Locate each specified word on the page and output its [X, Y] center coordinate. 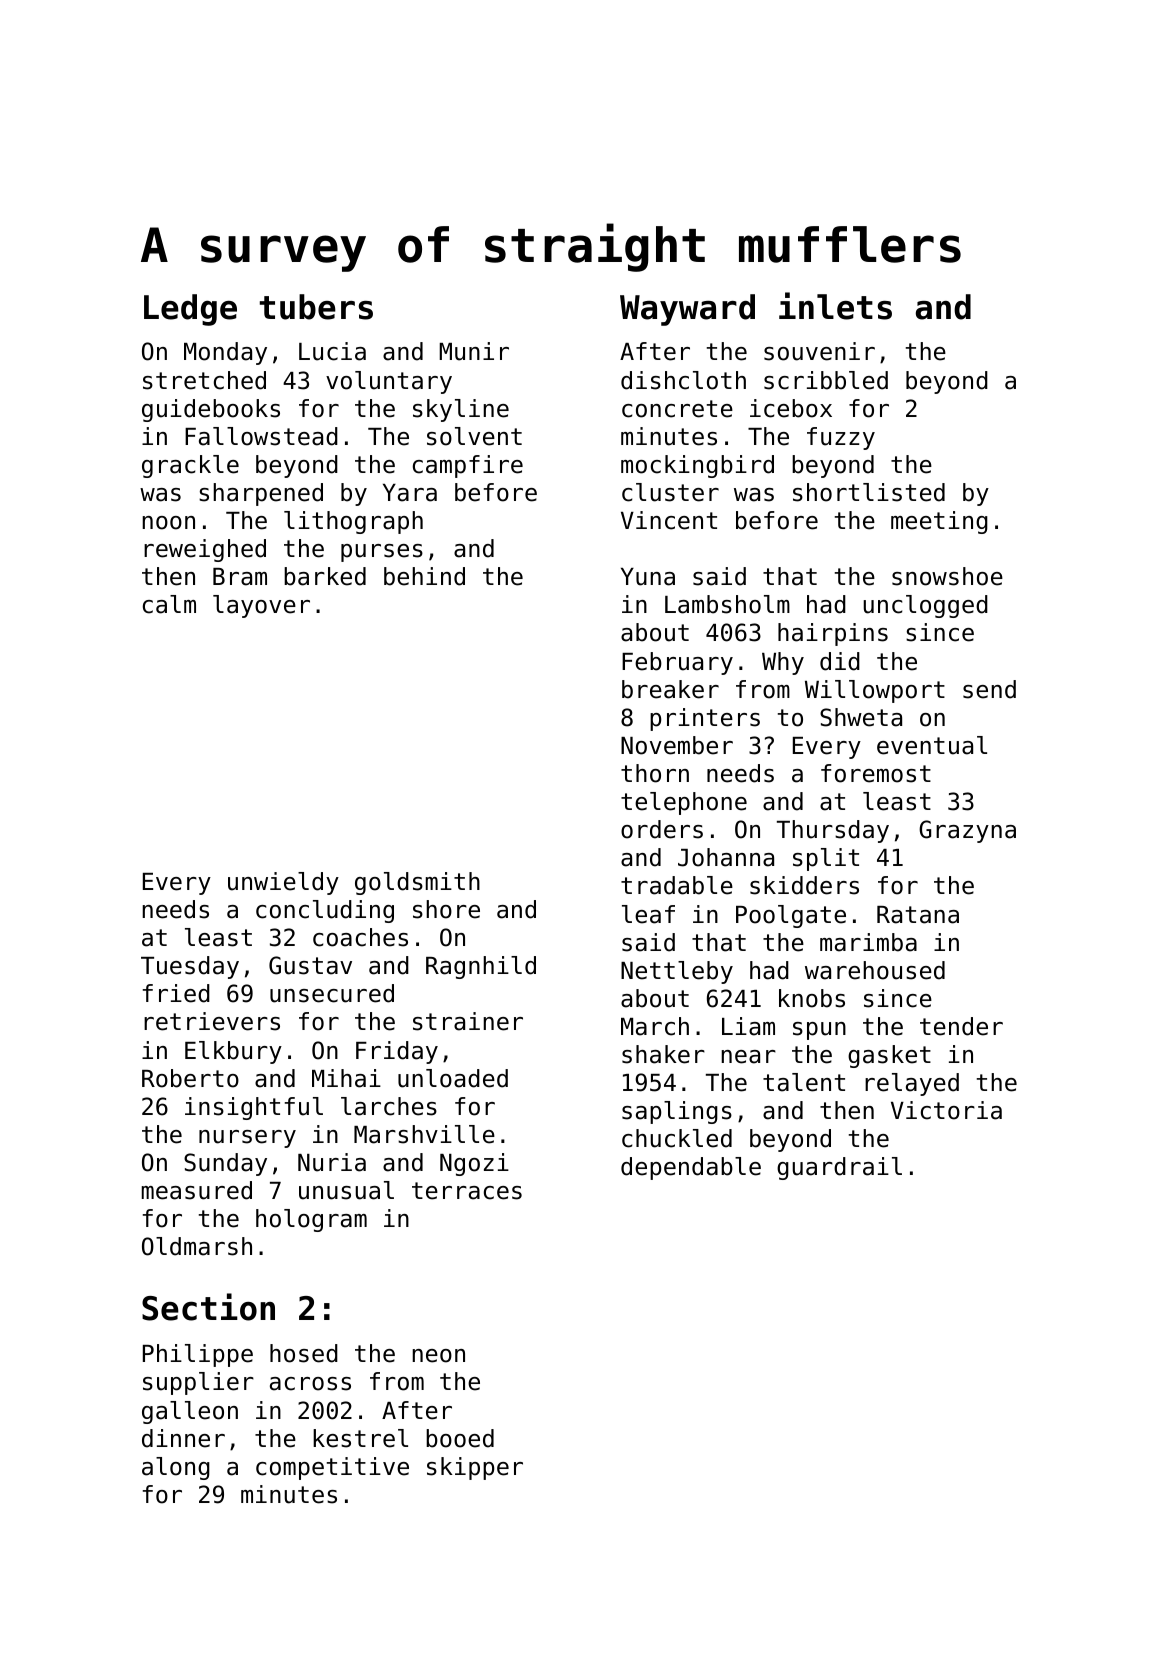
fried [176, 993]
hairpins [833, 634]
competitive [332, 1468]
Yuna [648, 577]
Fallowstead [261, 436]
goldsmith [417, 883]
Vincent [669, 520]
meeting [939, 522]
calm [169, 604]
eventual [932, 745]
